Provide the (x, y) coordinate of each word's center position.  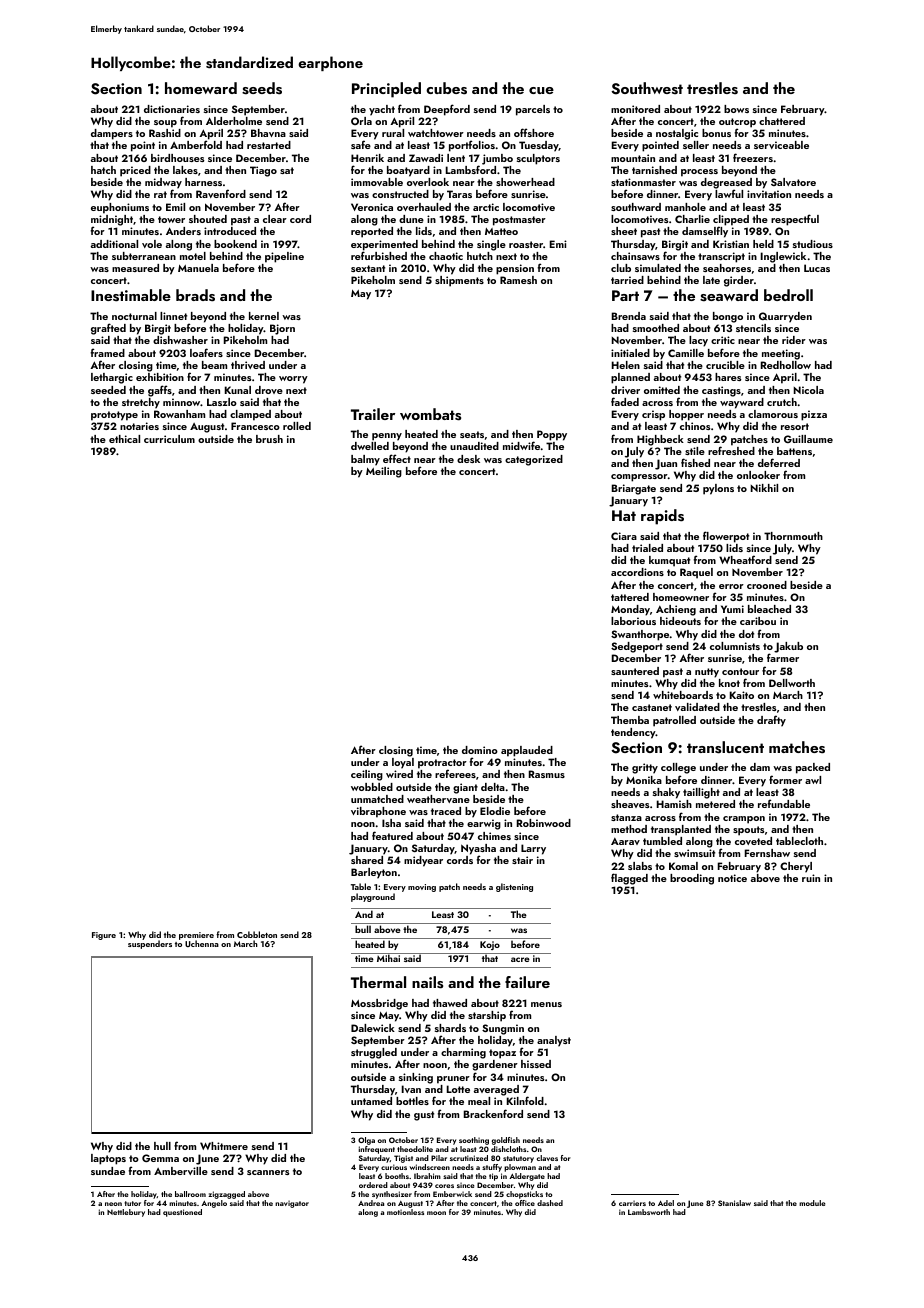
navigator (292, 1204)
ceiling (367, 775)
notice (732, 878)
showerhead (525, 182)
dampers (112, 134)
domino (480, 750)
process (699, 173)
